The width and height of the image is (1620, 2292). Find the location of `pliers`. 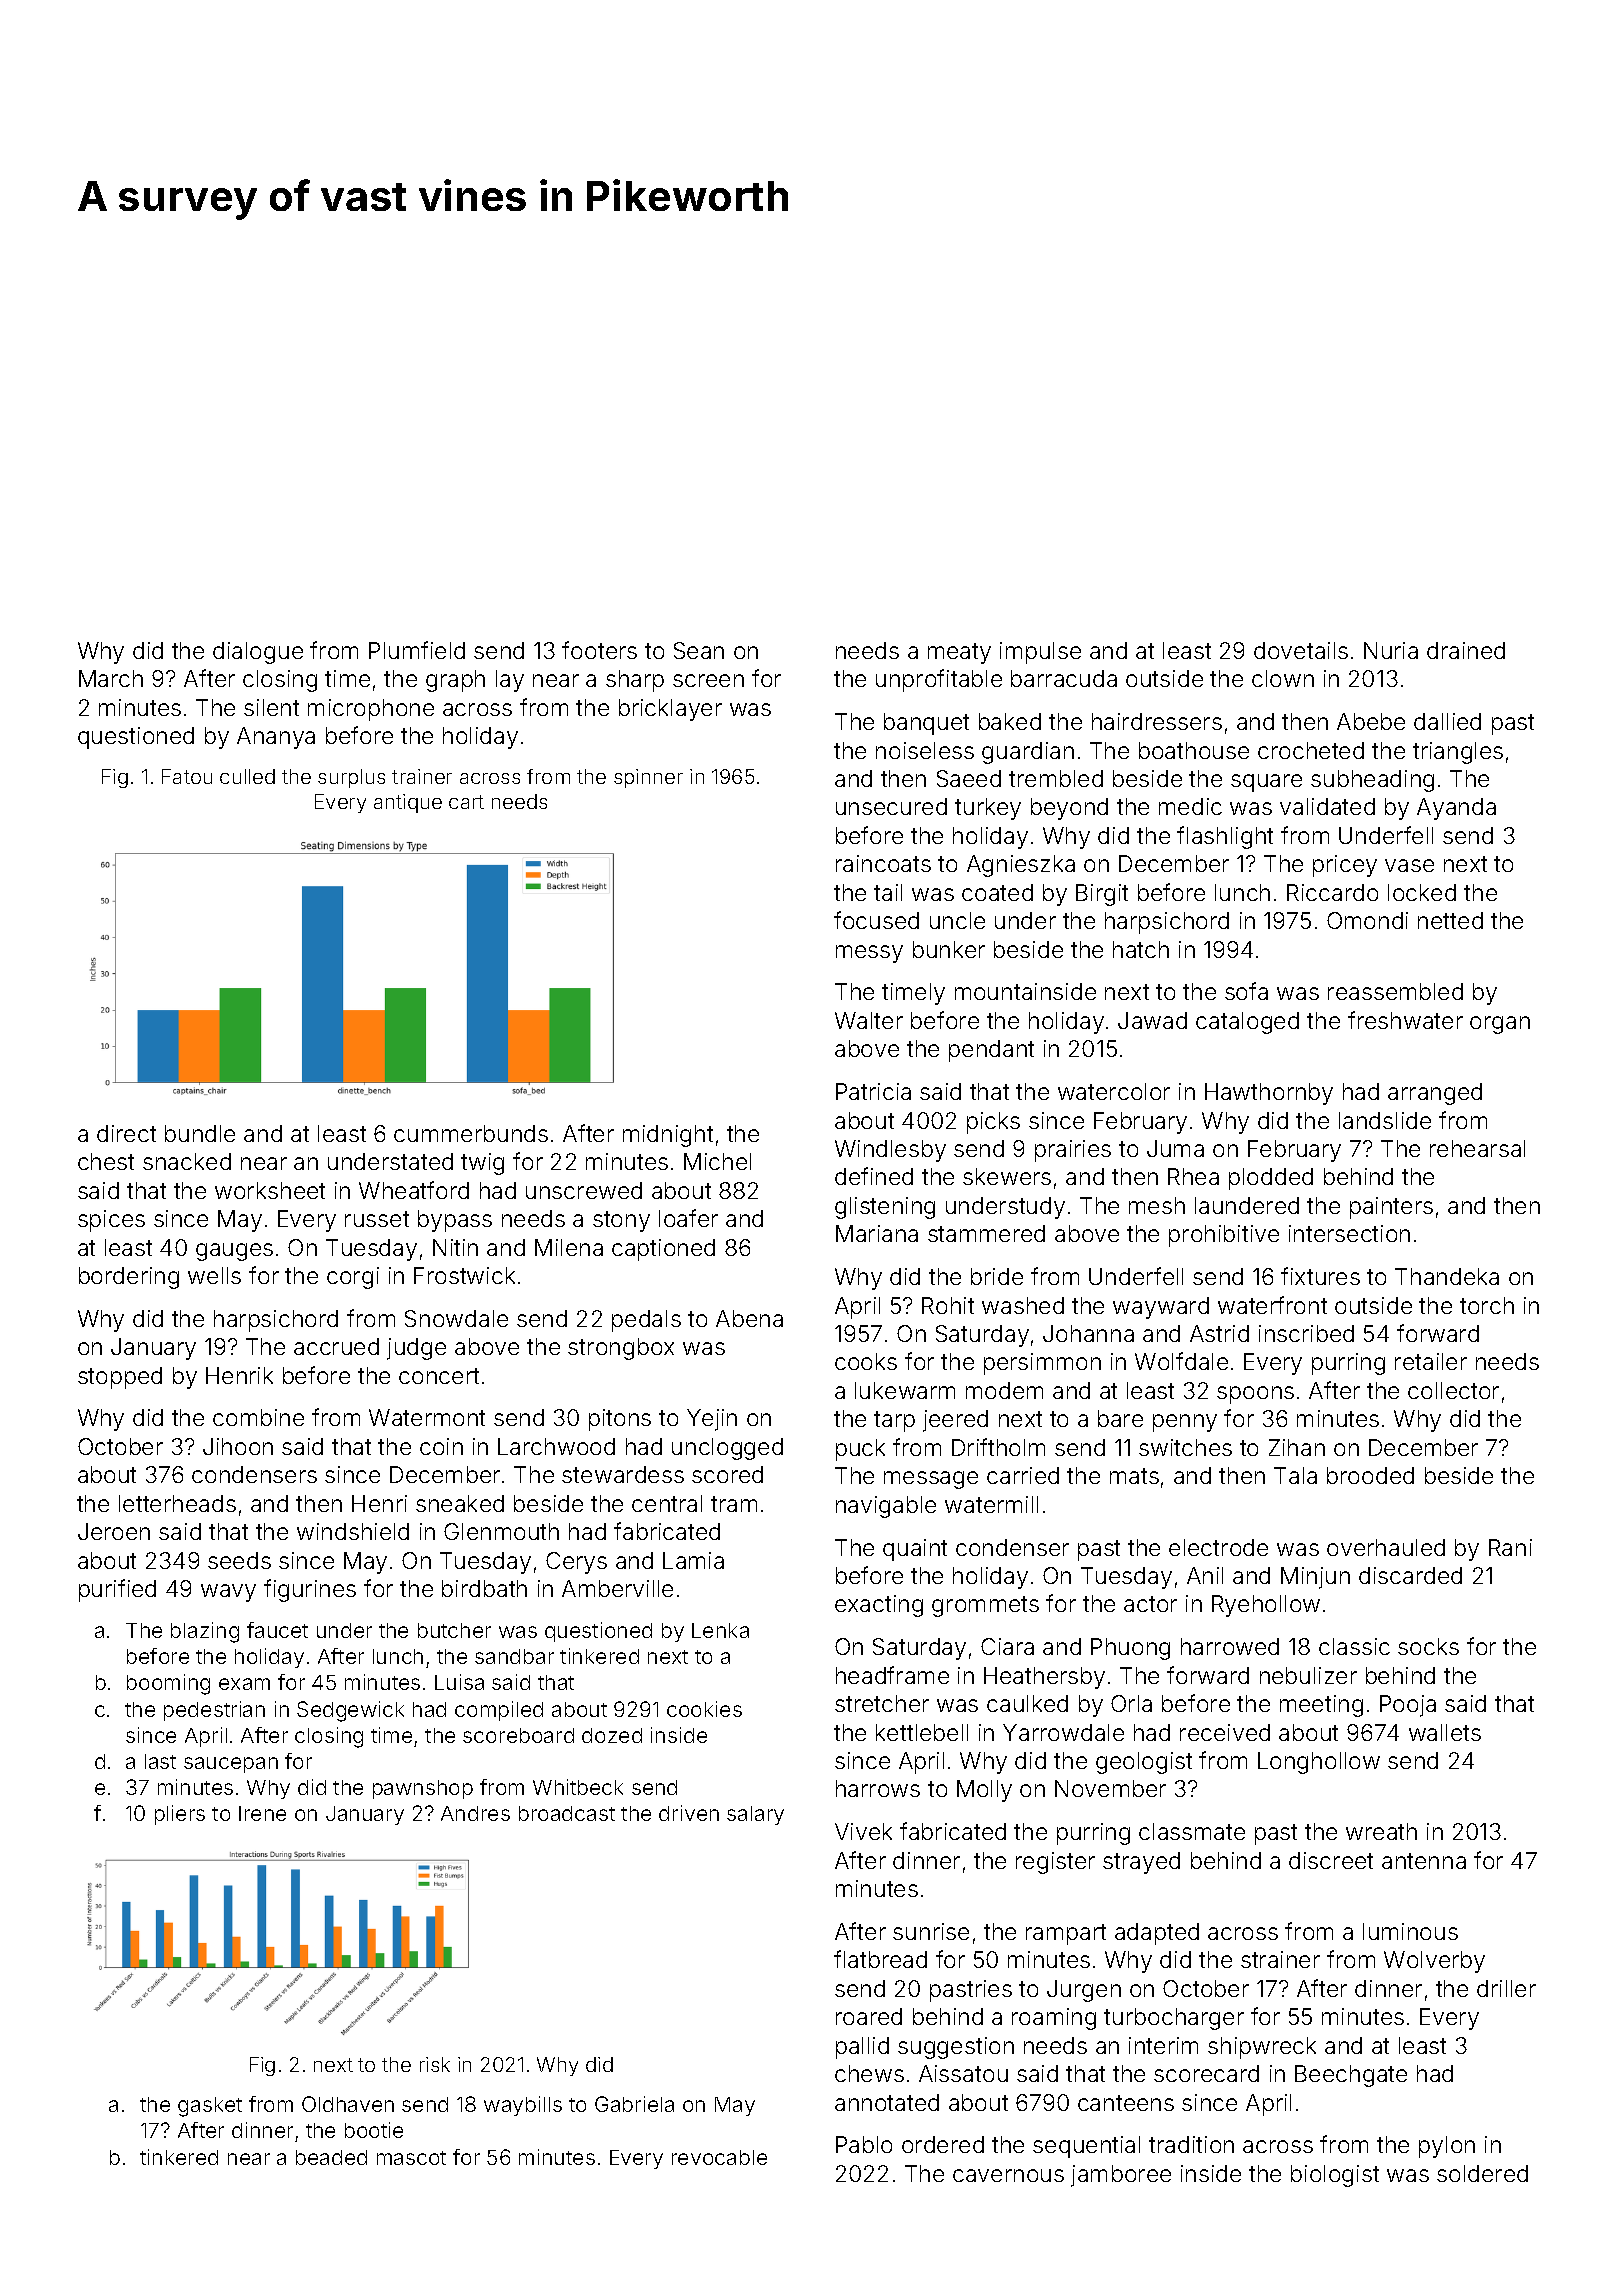

pliers is located at coordinates (180, 1815).
